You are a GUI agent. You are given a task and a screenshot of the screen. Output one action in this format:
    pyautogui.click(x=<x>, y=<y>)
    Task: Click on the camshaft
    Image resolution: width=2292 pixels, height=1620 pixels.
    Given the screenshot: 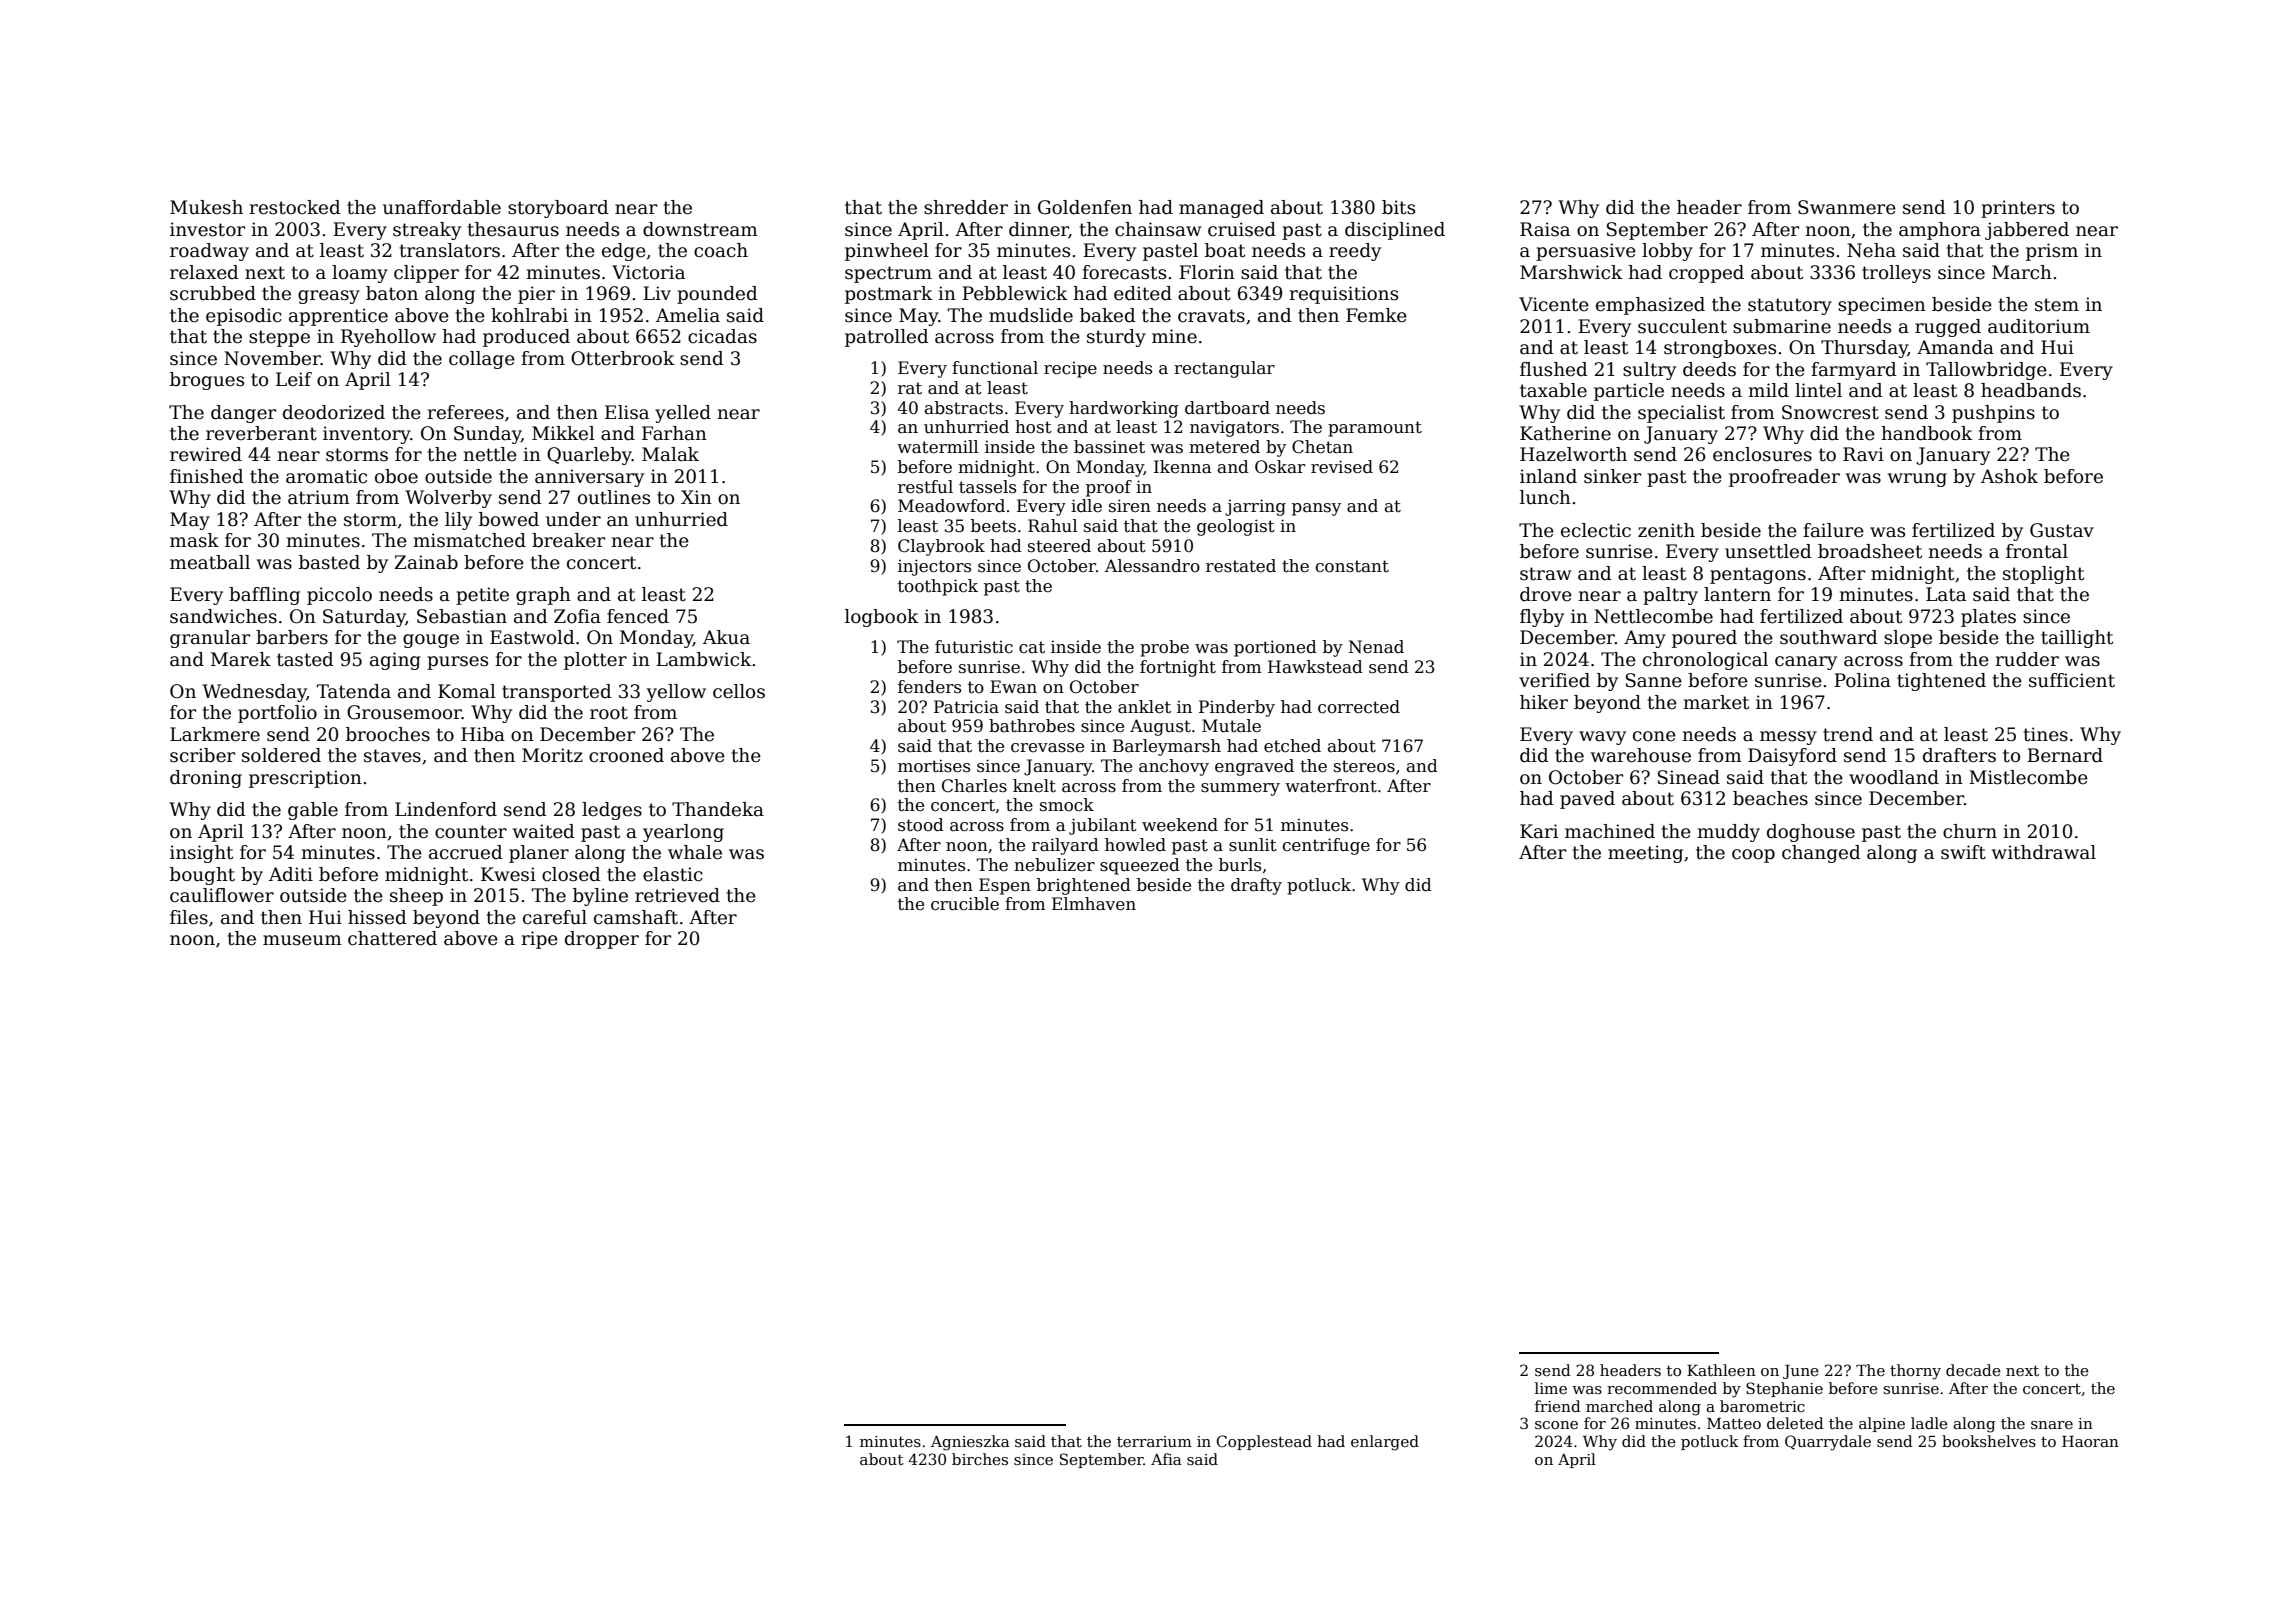 What is the action you would take?
    pyautogui.click(x=636, y=917)
